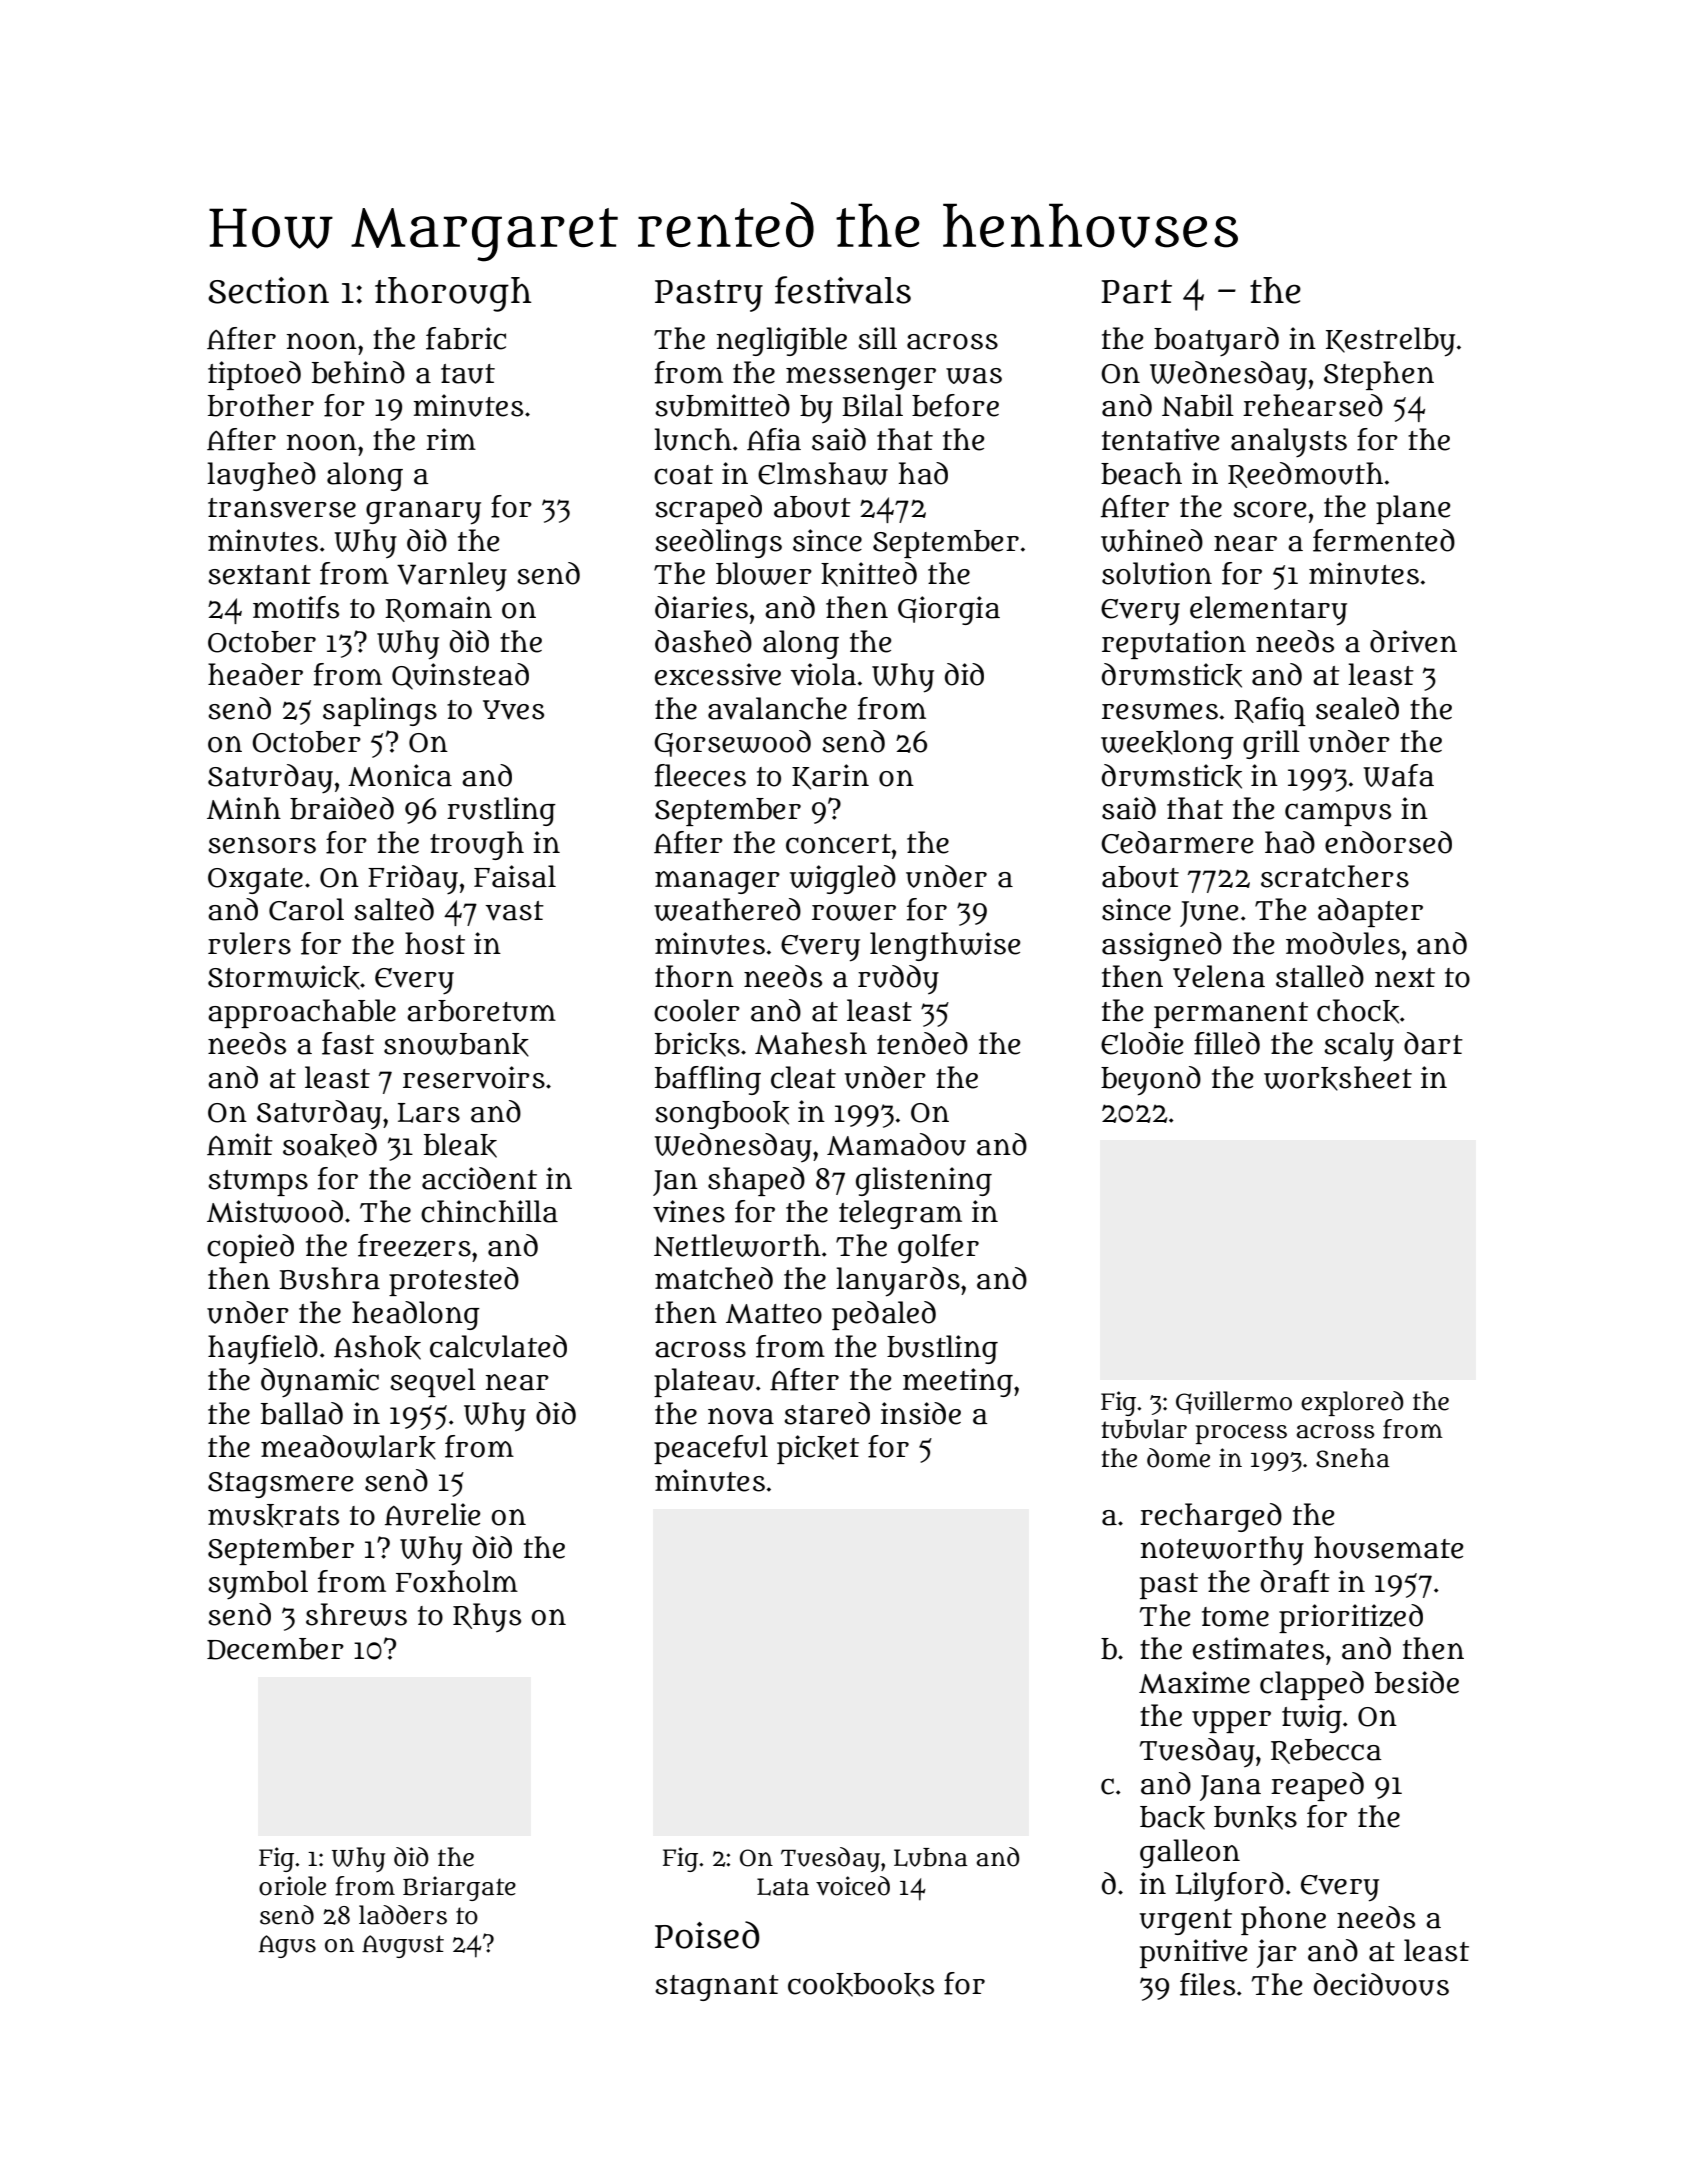 This screenshot has height=2178, width=1683. What do you see at coordinates (945, 946) in the screenshot?
I see `lengthwise` at bounding box center [945, 946].
